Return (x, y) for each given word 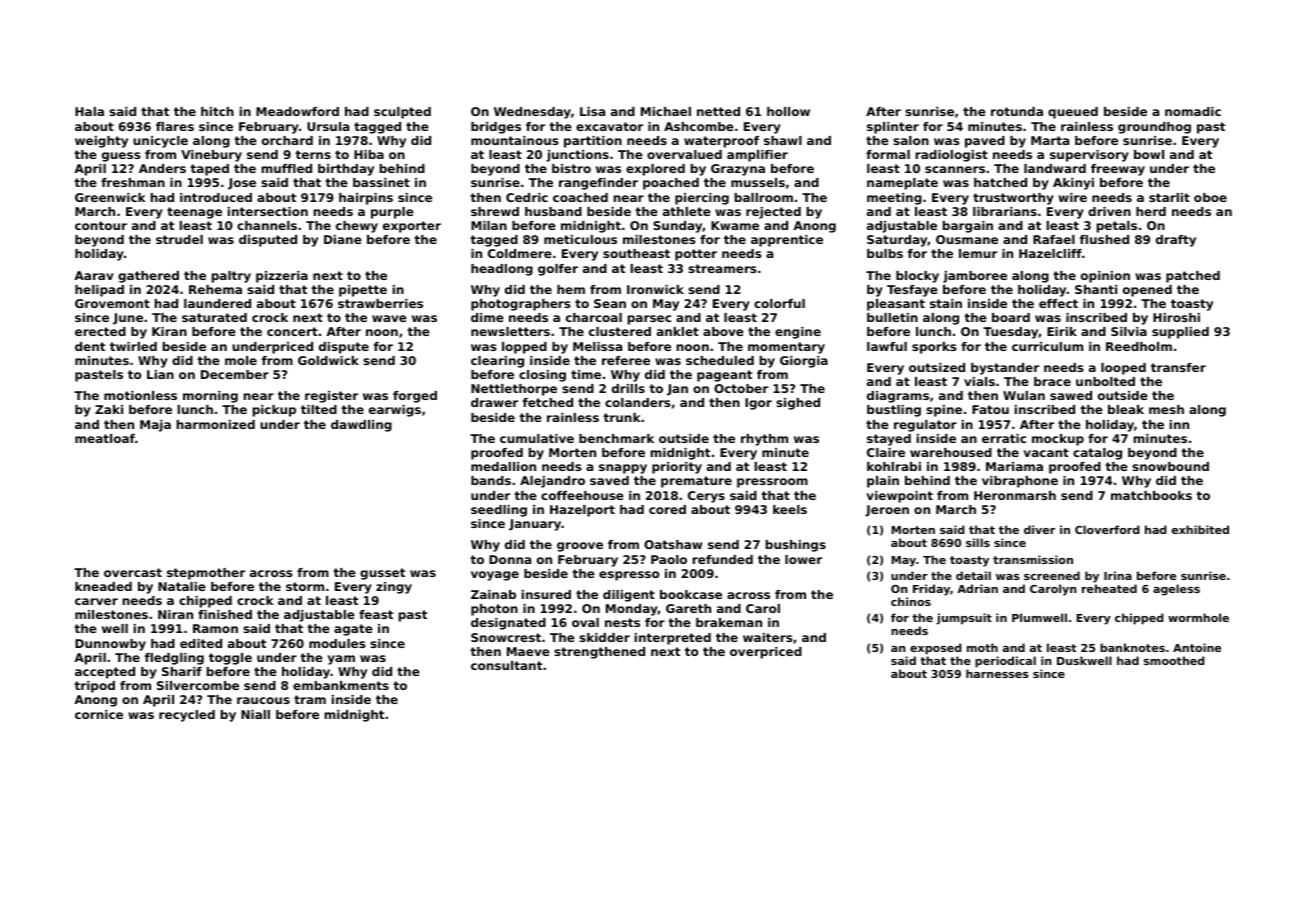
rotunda (1017, 111)
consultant (506, 665)
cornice (99, 714)
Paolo (669, 559)
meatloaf (105, 438)
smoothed (1174, 660)
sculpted (402, 113)
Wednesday (532, 113)
